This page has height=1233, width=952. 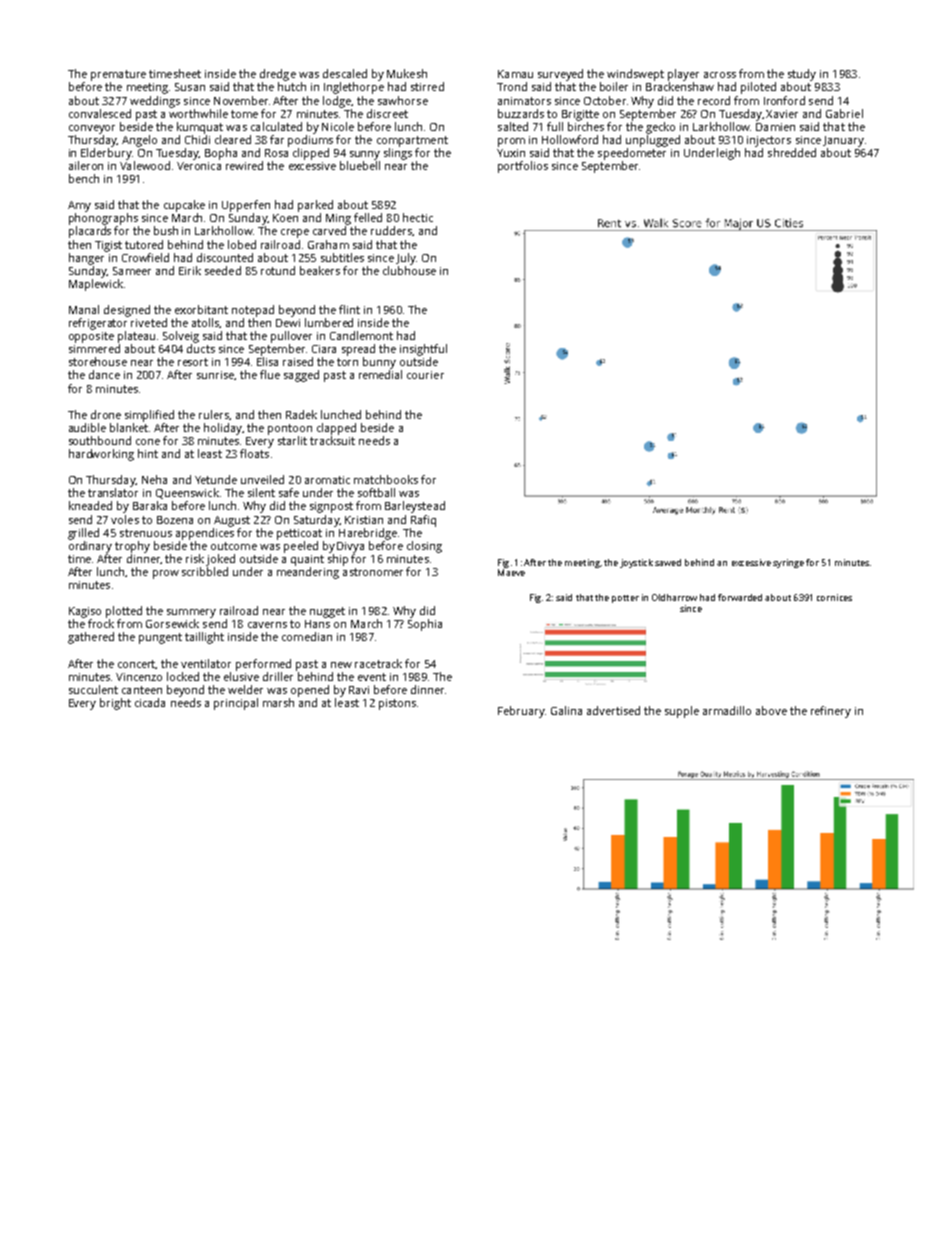 What do you see at coordinates (740, 597) in the page?
I see `forwarded` at bounding box center [740, 597].
